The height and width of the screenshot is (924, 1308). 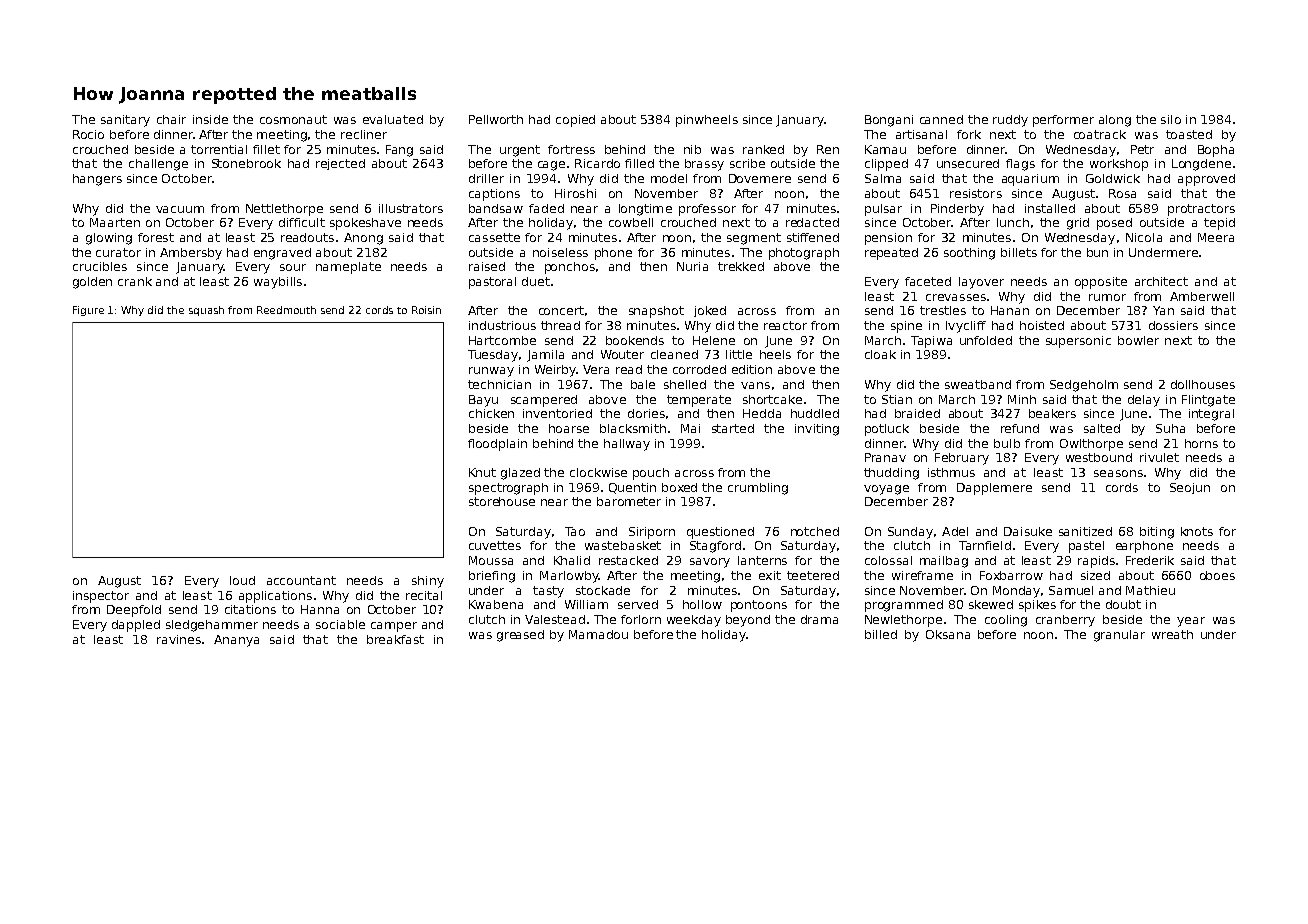 I want to click on greased, so click(x=520, y=636).
